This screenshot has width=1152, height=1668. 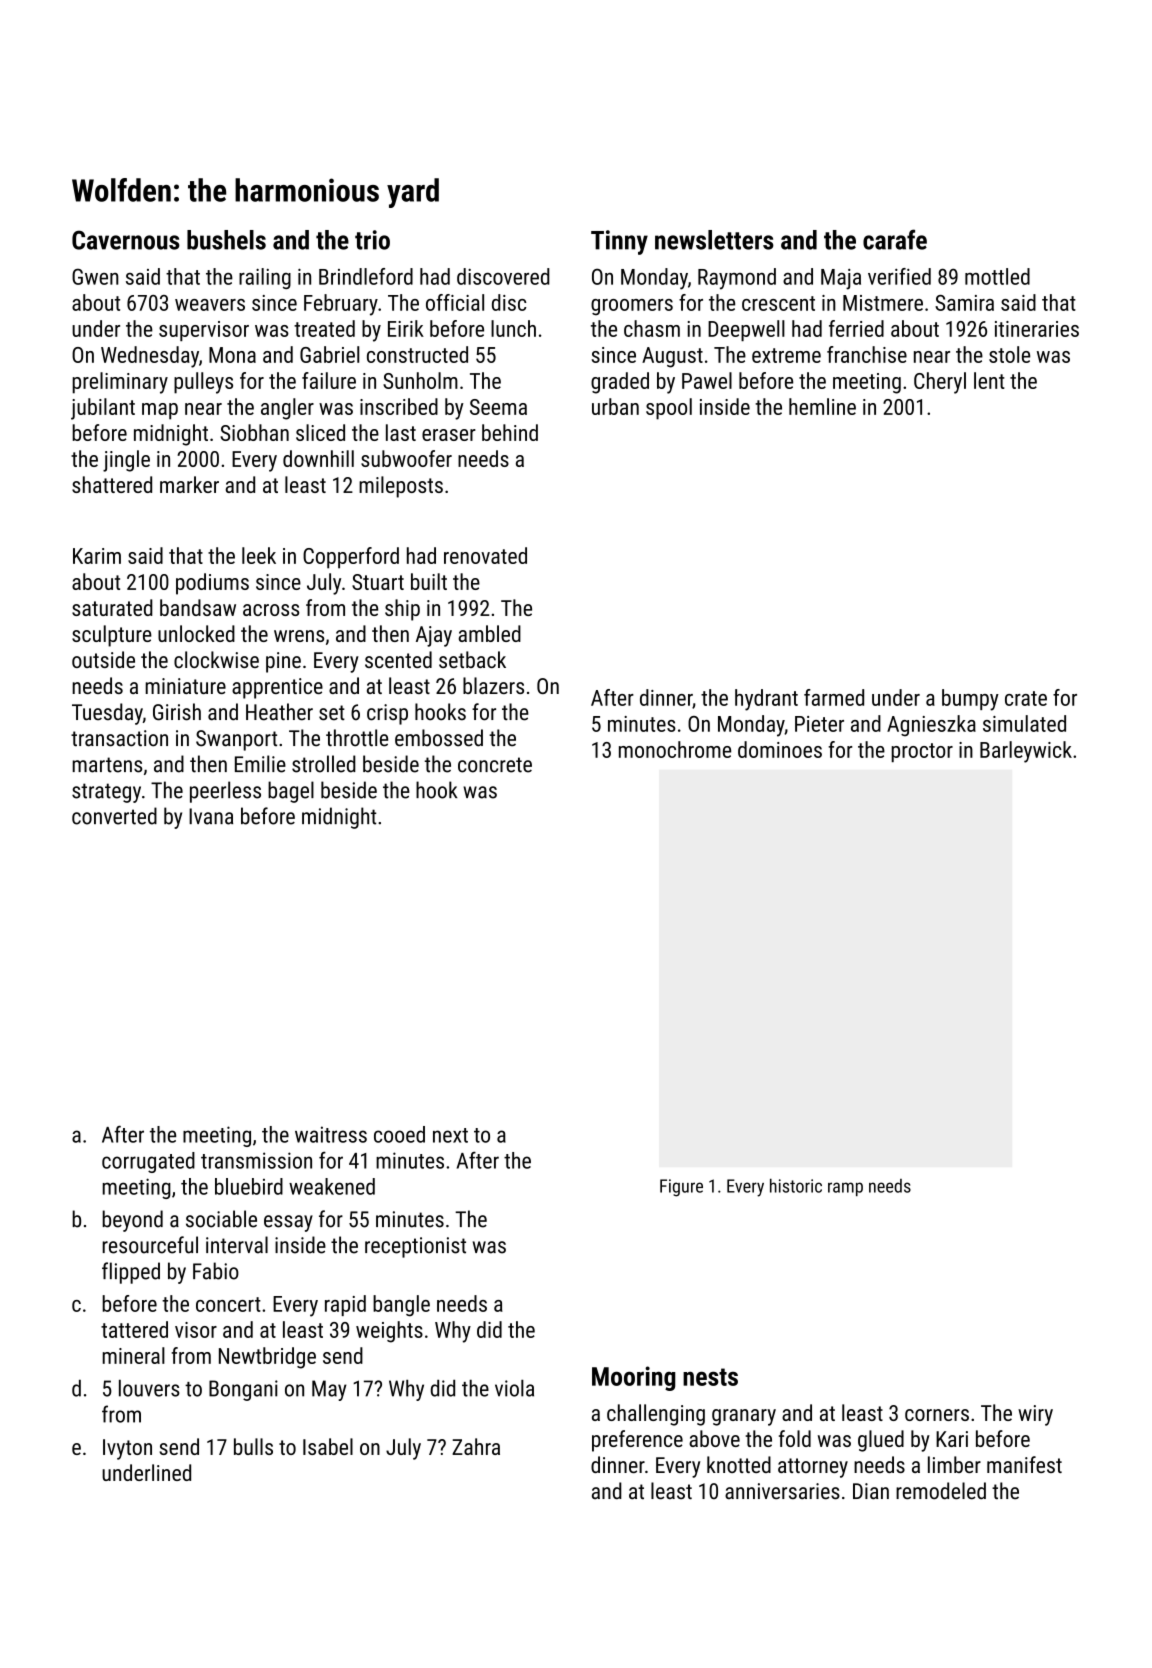 I want to click on concrete, so click(x=495, y=765).
